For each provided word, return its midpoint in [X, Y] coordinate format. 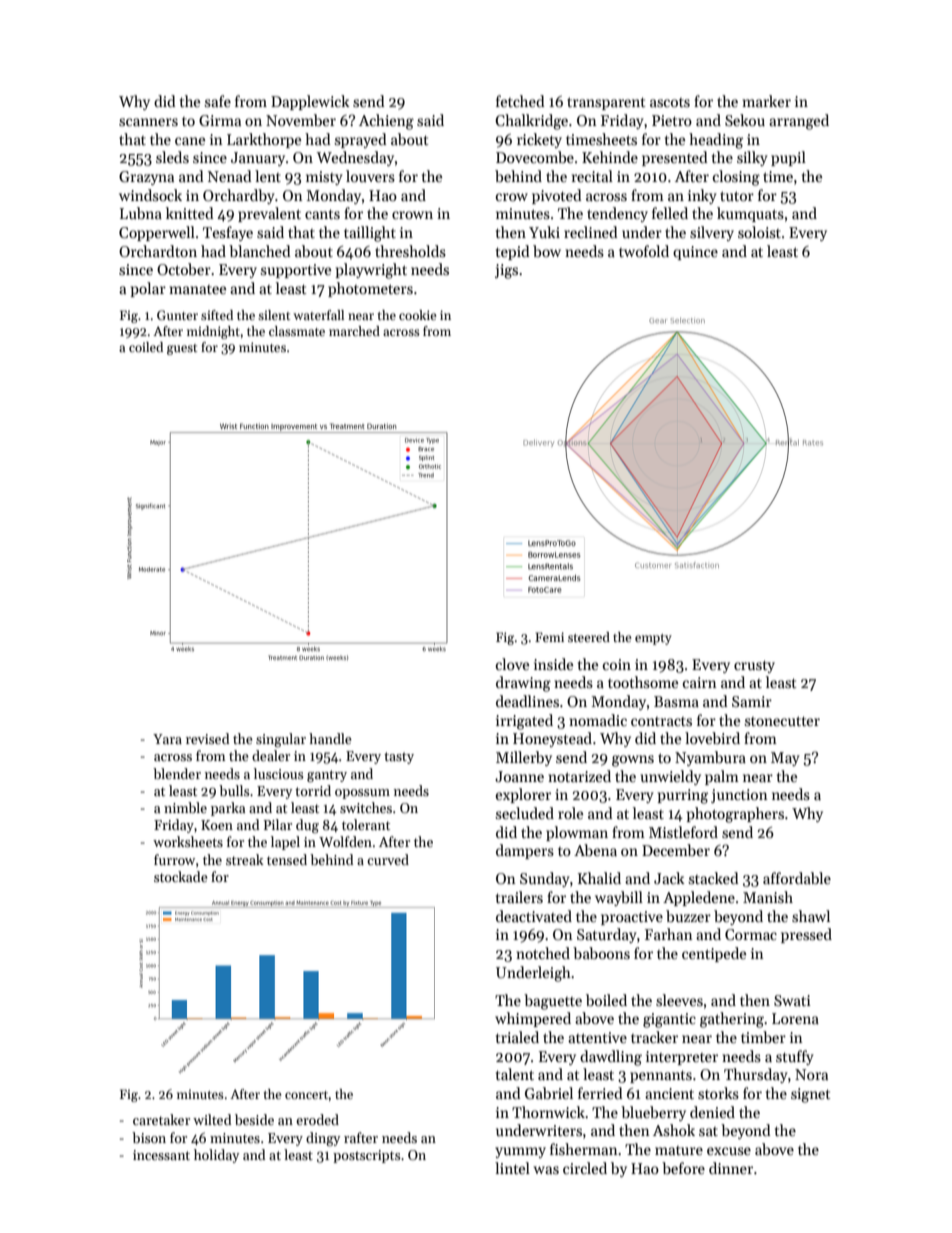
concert [307, 1095]
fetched [520, 101]
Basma [676, 701]
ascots [670, 102]
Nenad [230, 176]
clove [512, 664]
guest [182, 349]
